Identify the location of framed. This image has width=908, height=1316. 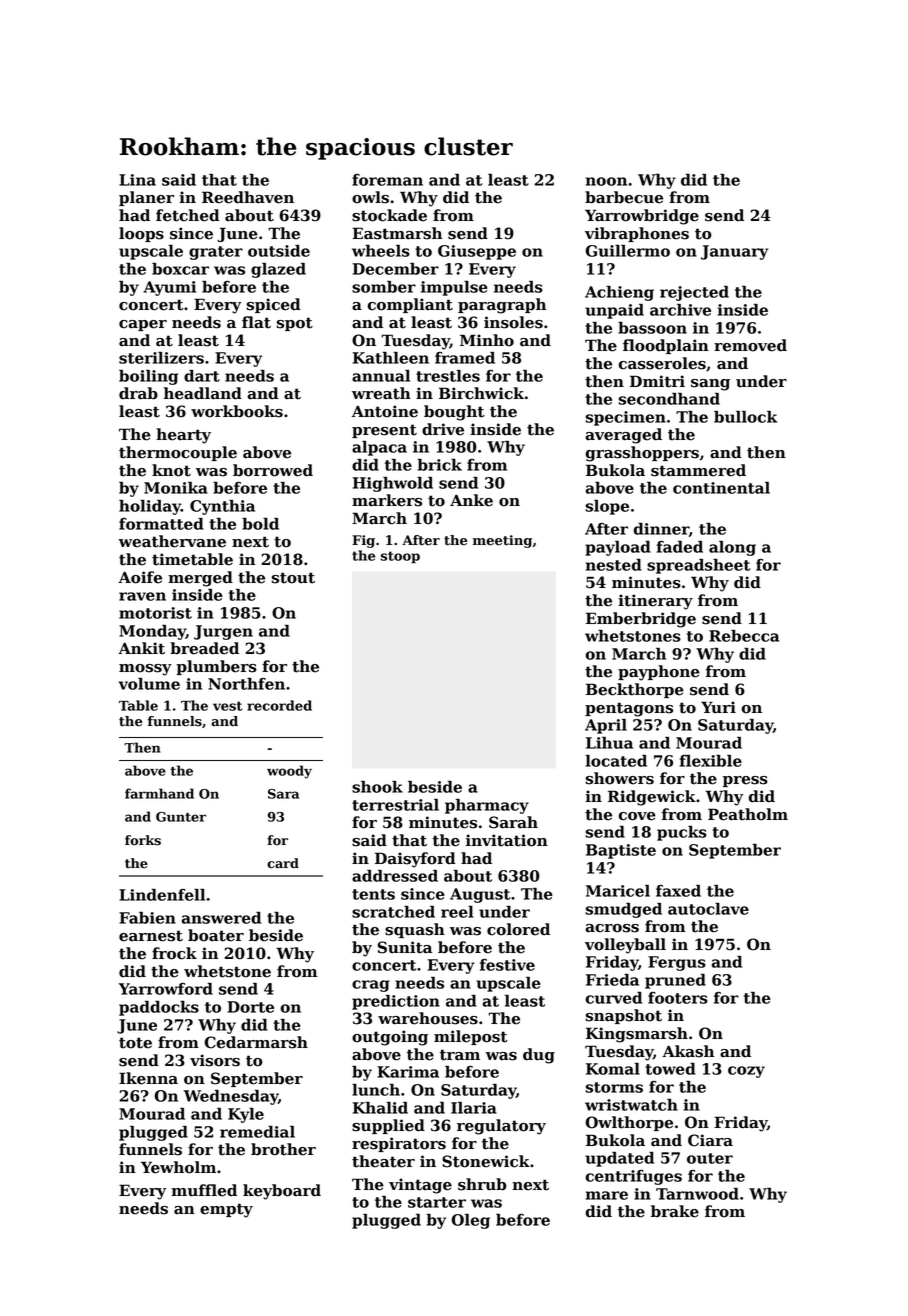
(465, 358).
